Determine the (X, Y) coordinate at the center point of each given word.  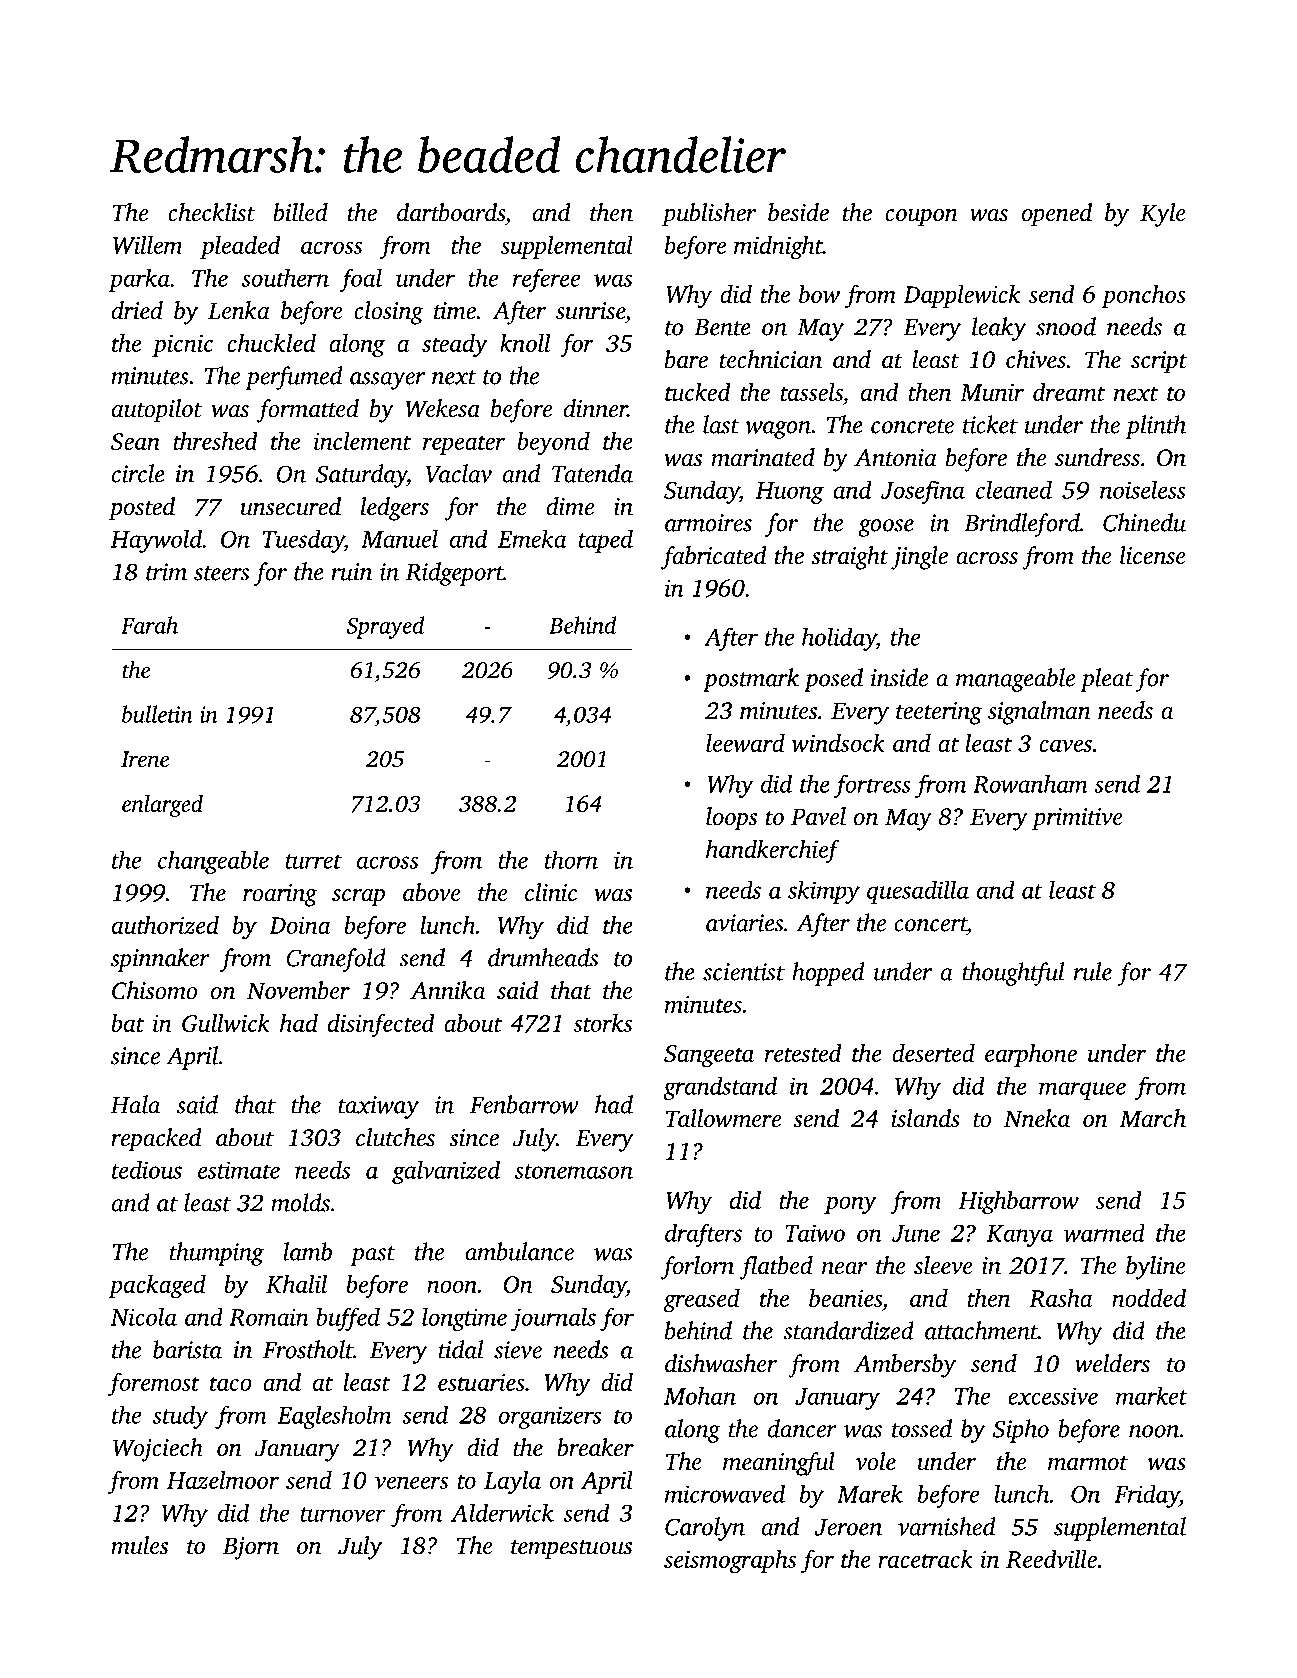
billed (300, 212)
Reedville (1051, 1559)
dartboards (451, 212)
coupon (921, 218)
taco (231, 1383)
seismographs (730, 1562)
